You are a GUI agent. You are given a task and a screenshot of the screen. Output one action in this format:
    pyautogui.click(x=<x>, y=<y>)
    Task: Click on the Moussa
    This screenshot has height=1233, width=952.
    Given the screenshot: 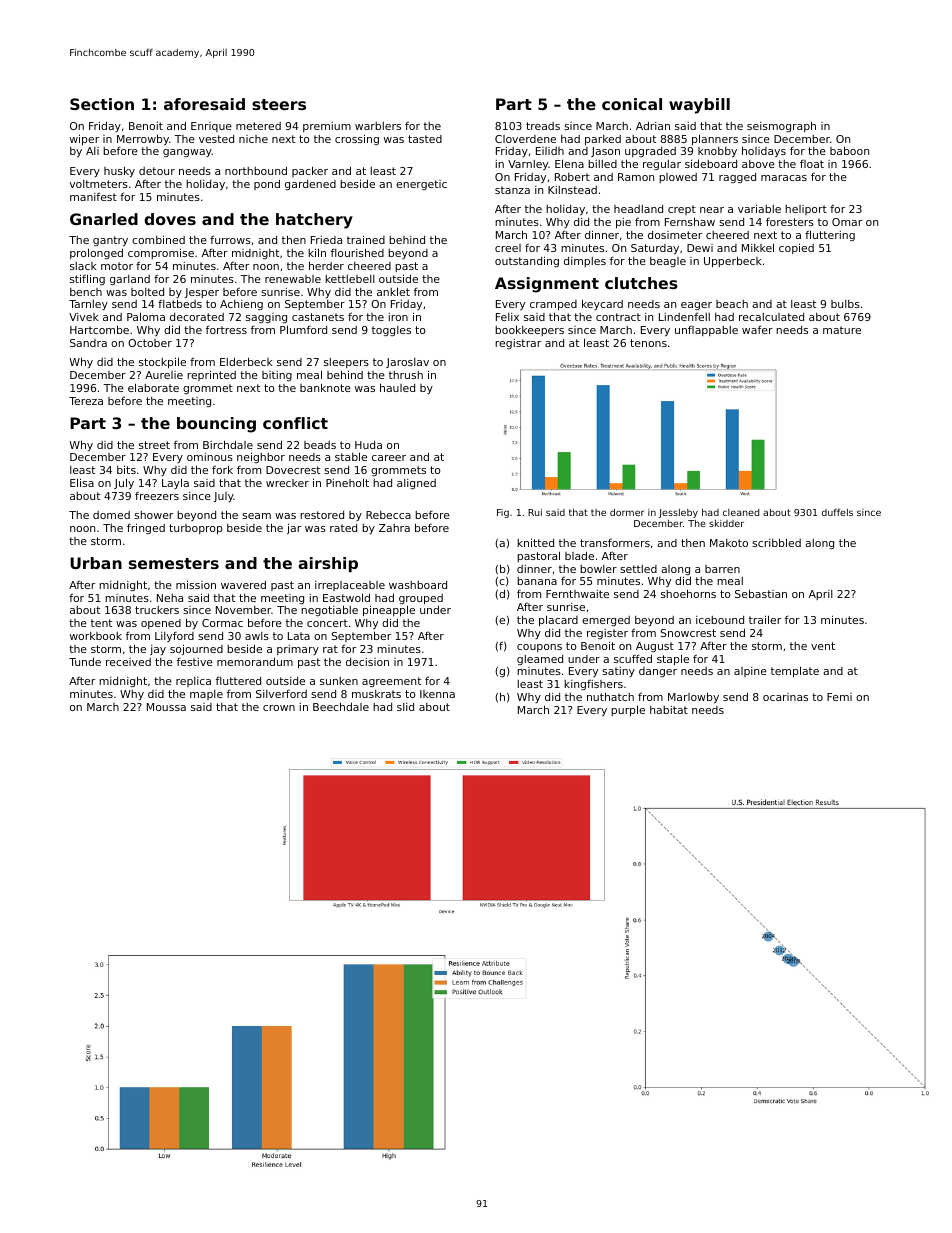 What is the action you would take?
    pyautogui.click(x=166, y=707)
